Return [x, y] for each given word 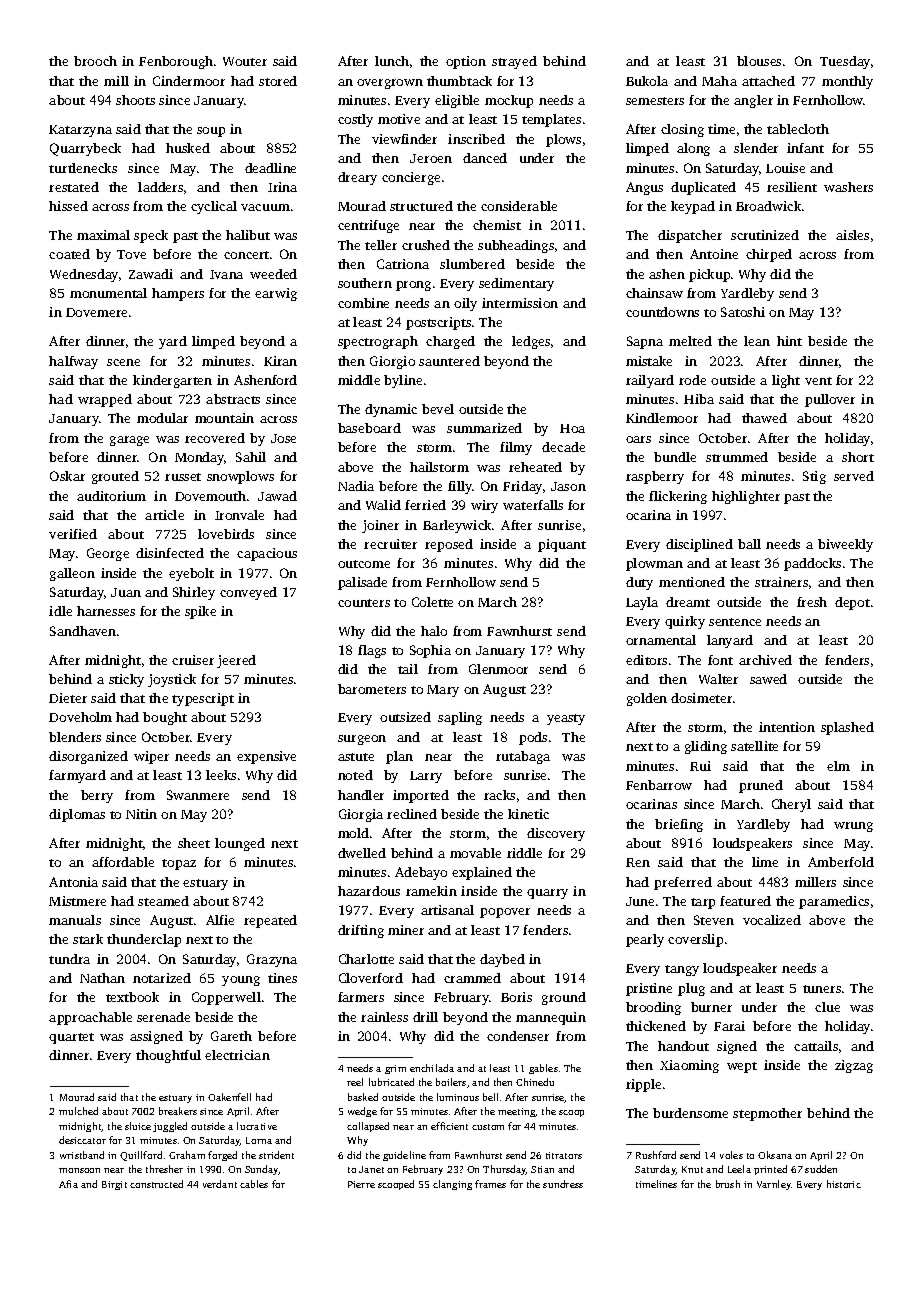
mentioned [692, 582]
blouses [759, 61]
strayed [514, 62]
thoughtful [168, 1056]
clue [827, 1007]
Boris [516, 997]
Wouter [245, 61]
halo [434, 631]
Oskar [67, 476]
